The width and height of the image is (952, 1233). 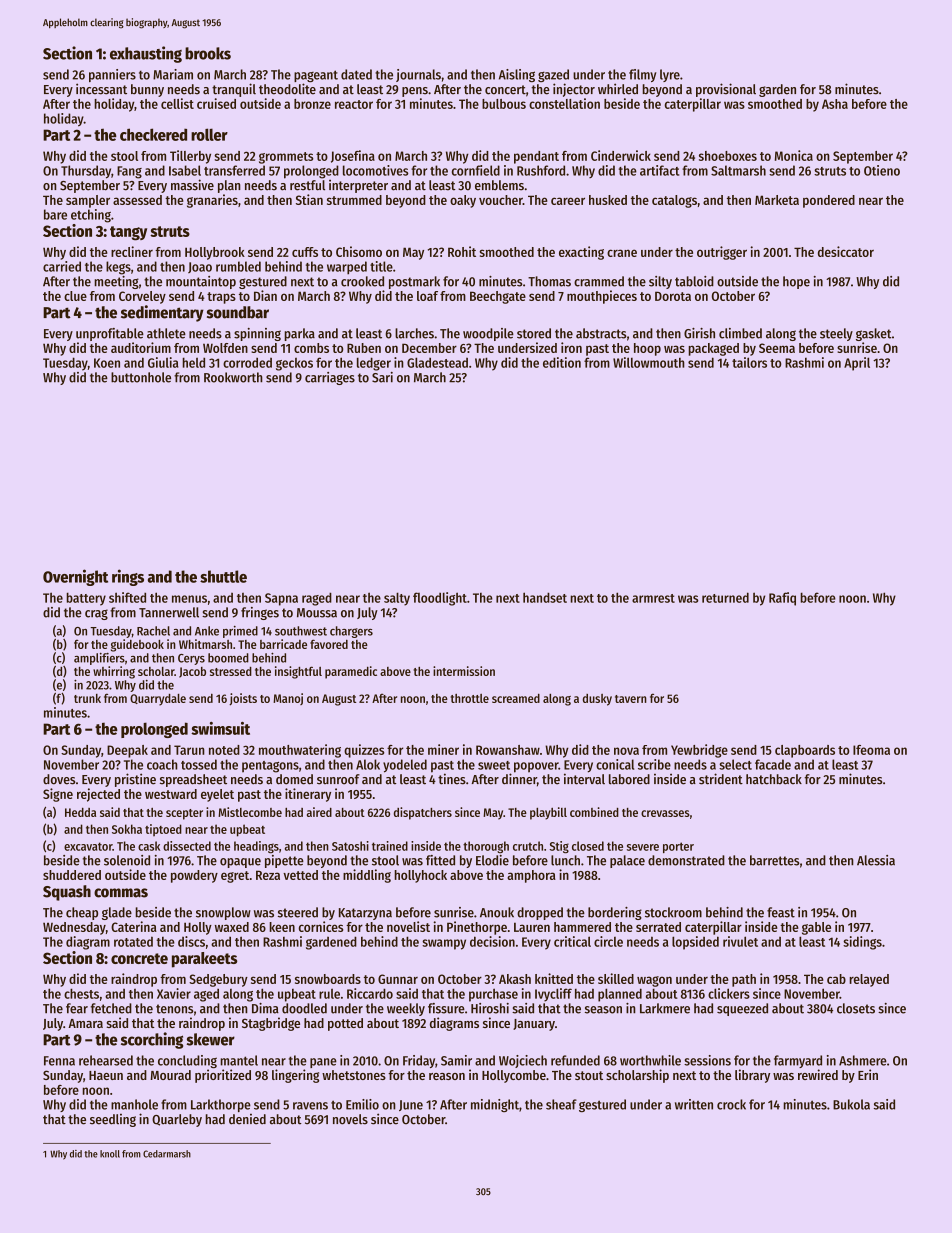 I want to click on whirring, so click(x=114, y=672).
